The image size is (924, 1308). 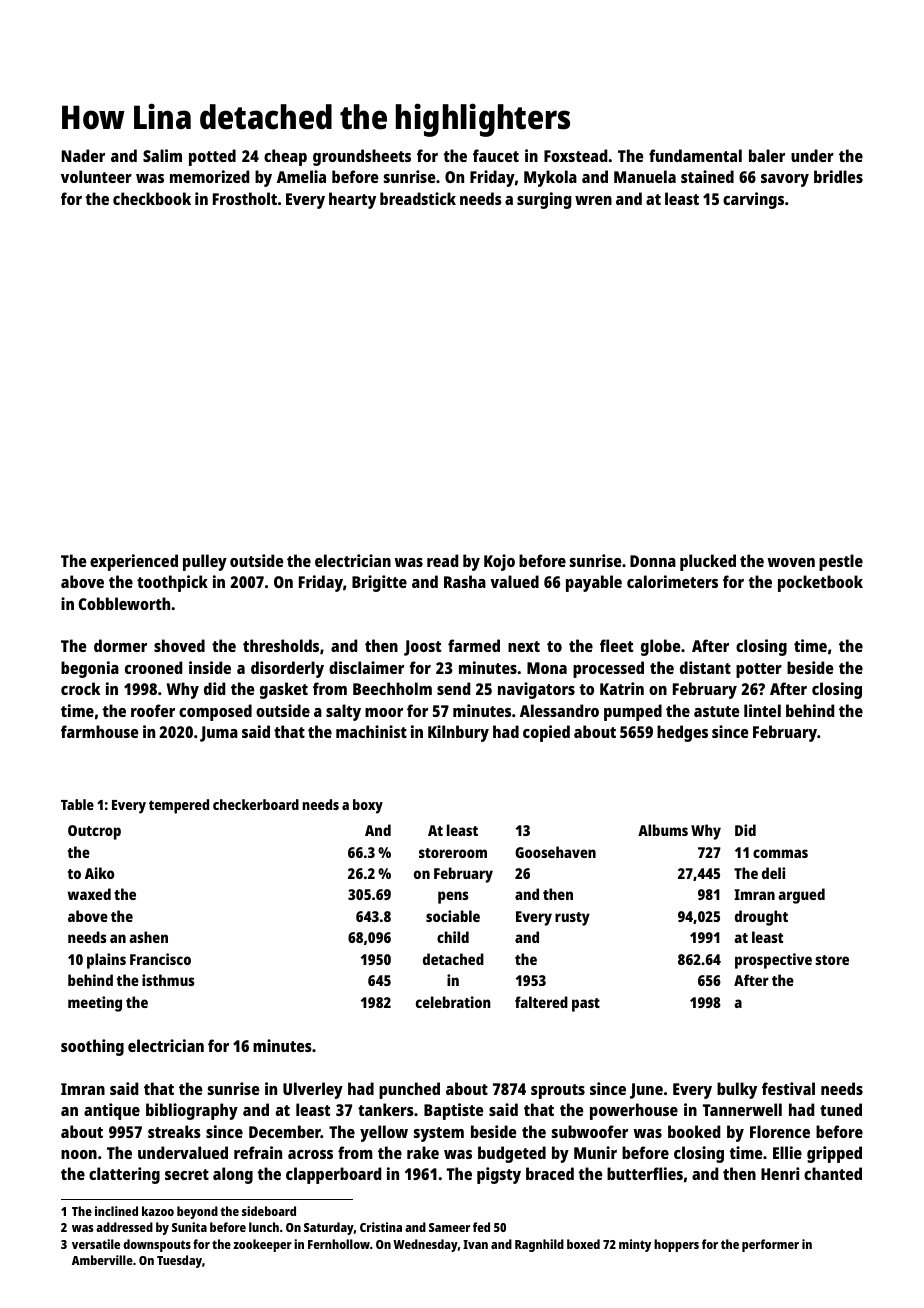 I want to click on plucked, so click(x=708, y=562).
